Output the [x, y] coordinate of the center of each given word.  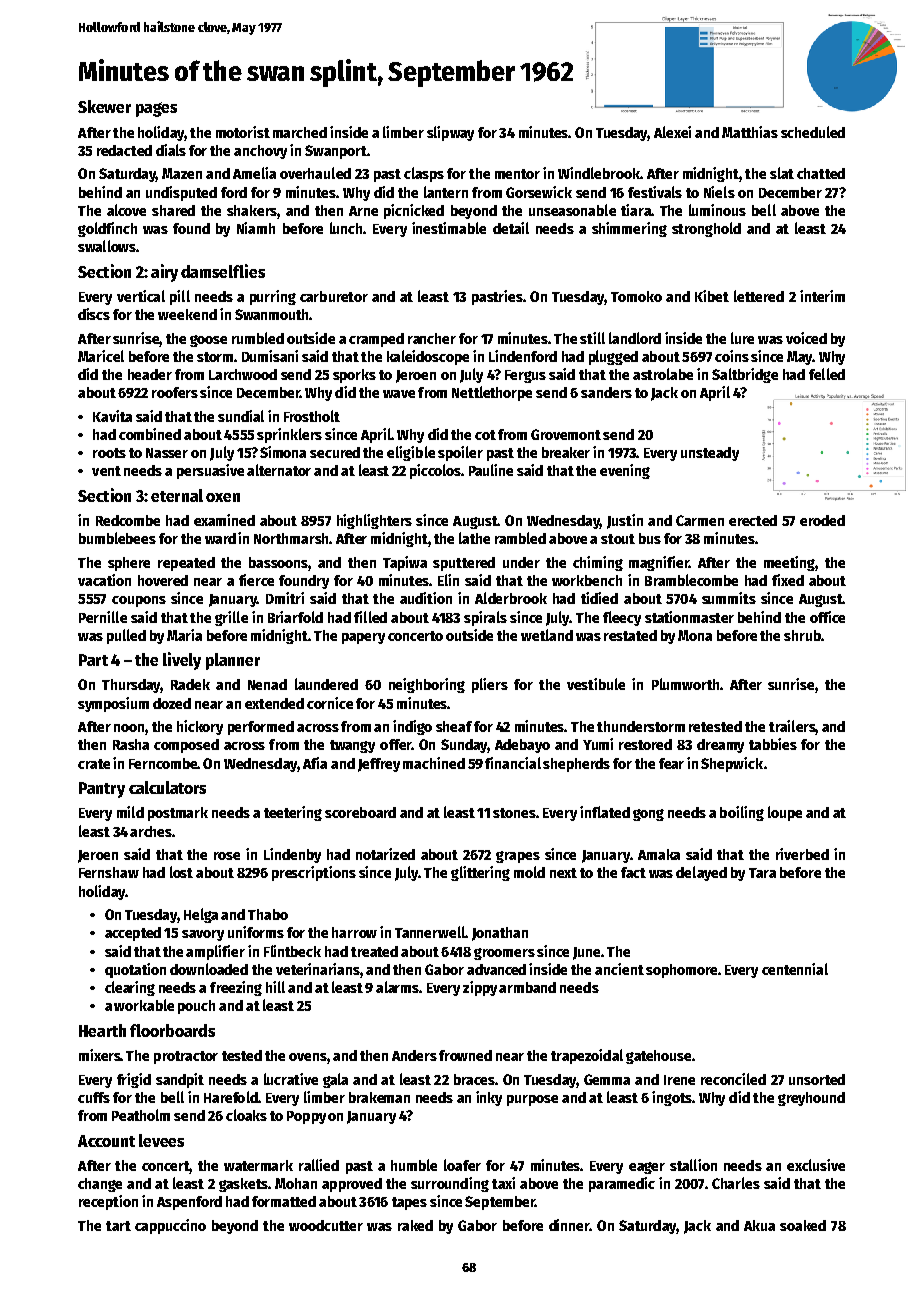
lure [742, 338]
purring [273, 297]
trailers [792, 726]
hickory [200, 727]
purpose [532, 1100]
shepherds [576, 765]
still [592, 338]
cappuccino [170, 1226]
